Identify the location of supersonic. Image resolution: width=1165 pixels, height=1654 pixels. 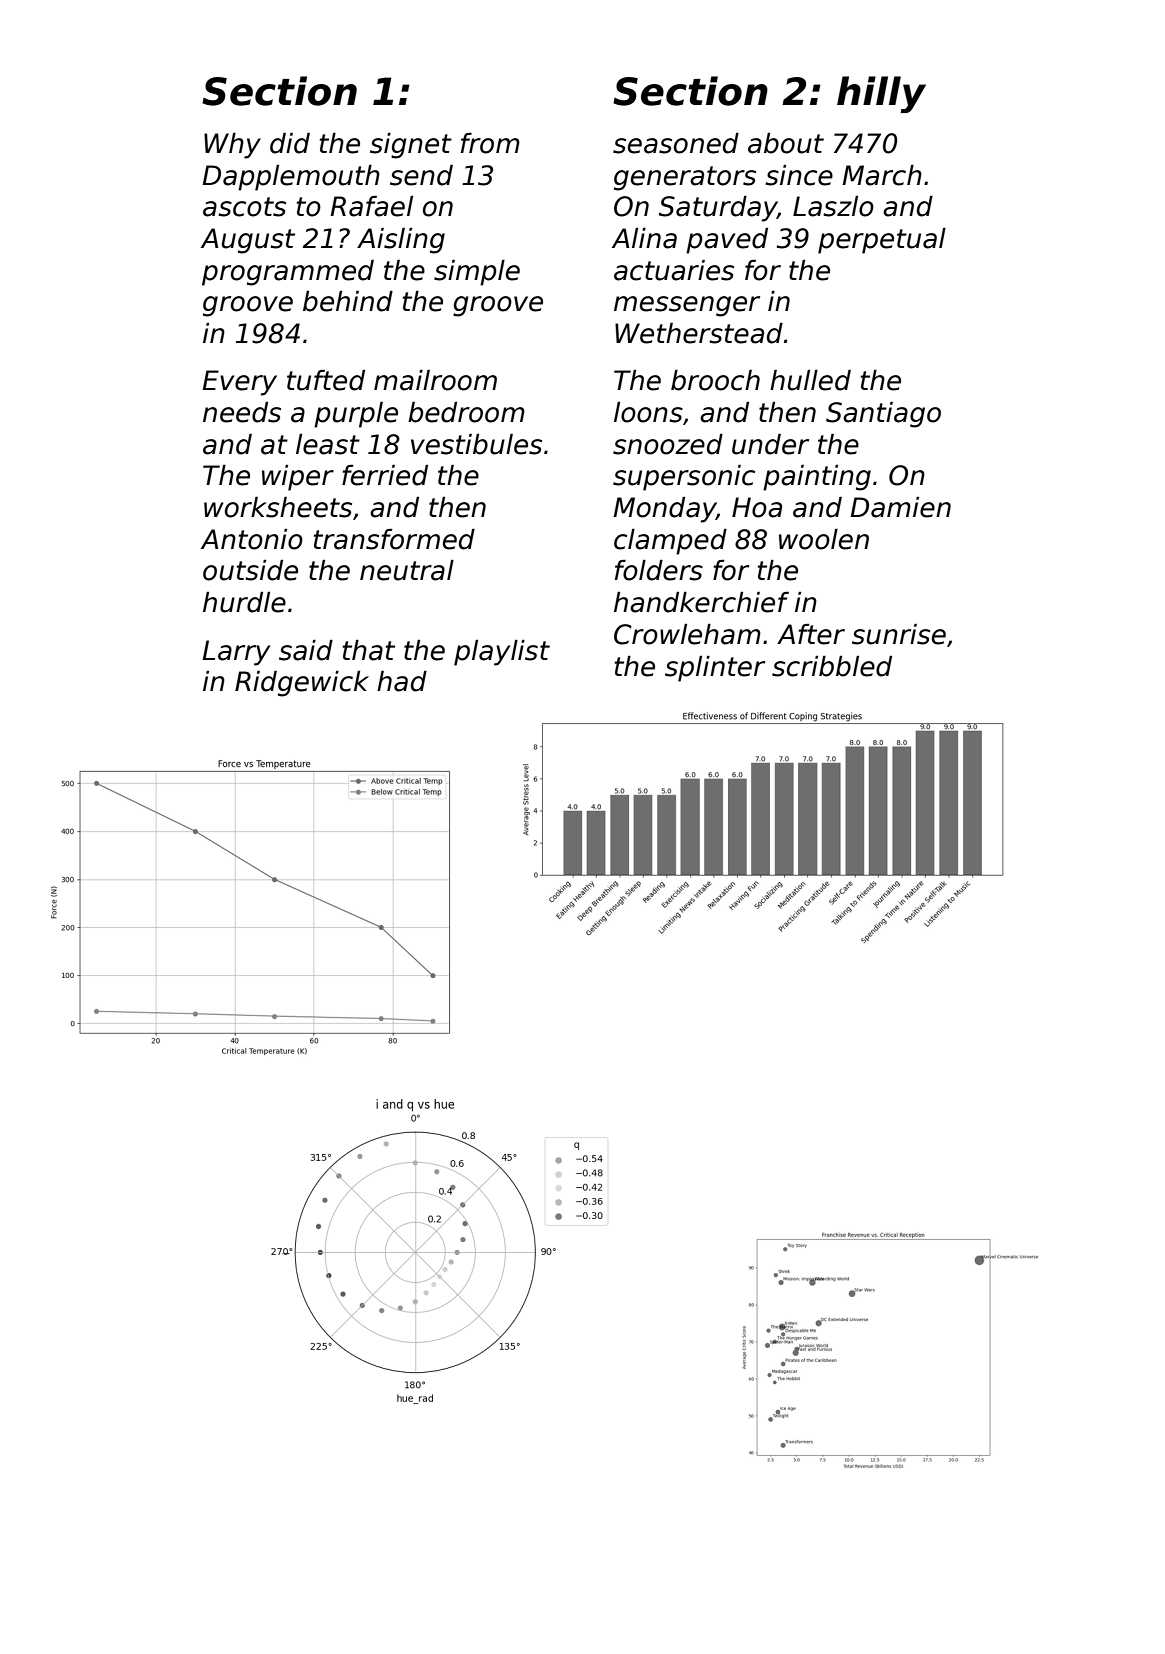
(684, 478).
